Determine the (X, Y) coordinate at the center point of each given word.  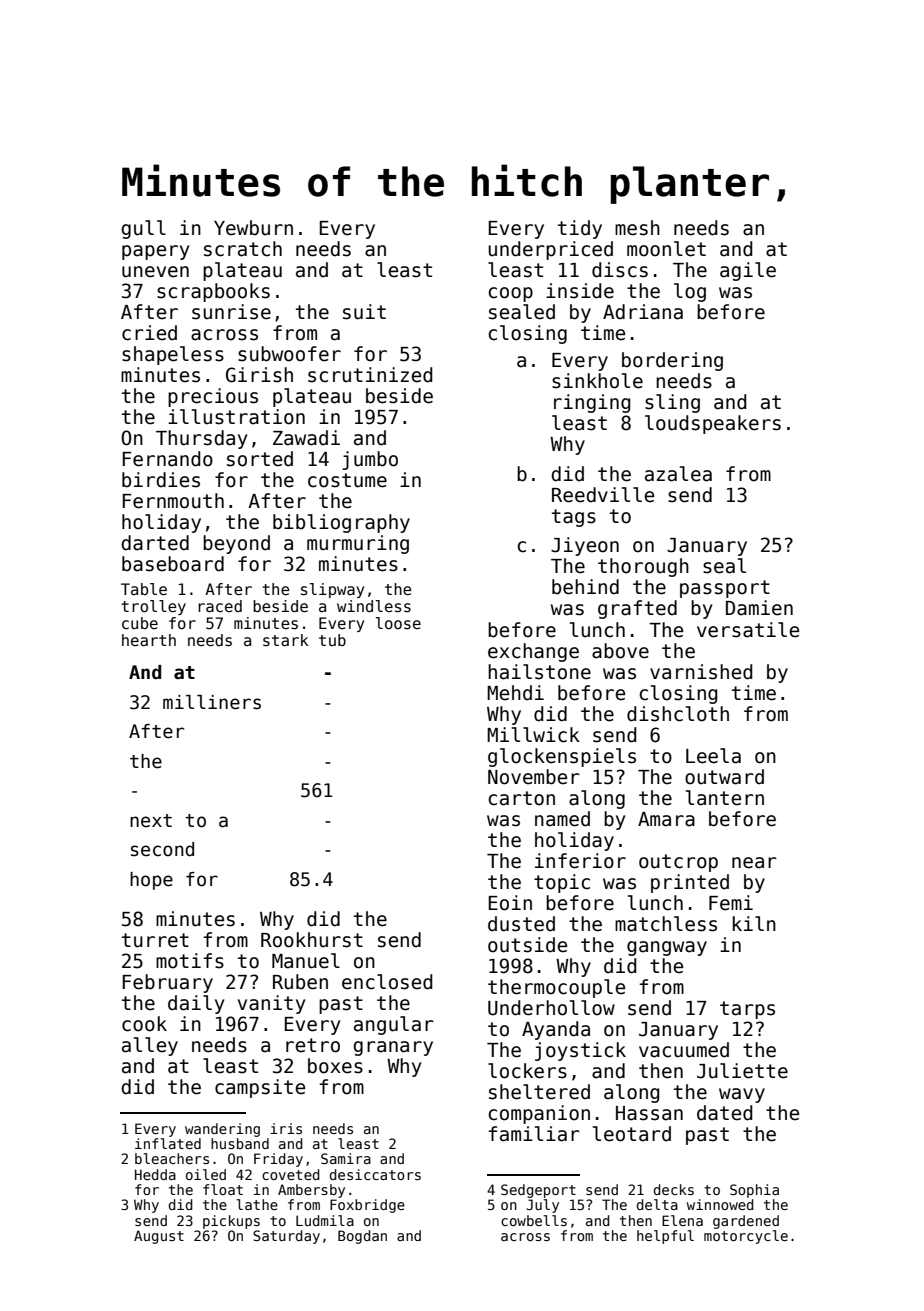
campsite (260, 1088)
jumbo (370, 460)
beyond (236, 544)
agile (748, 271)
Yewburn (253, 228)
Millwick (533, 735)
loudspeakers (713, 424)
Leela (713, 756)
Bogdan (362, 1237)
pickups (231, 1222)
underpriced (550, 250)
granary (393, 1048)
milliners (212, 702)
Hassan (649, 1113)
